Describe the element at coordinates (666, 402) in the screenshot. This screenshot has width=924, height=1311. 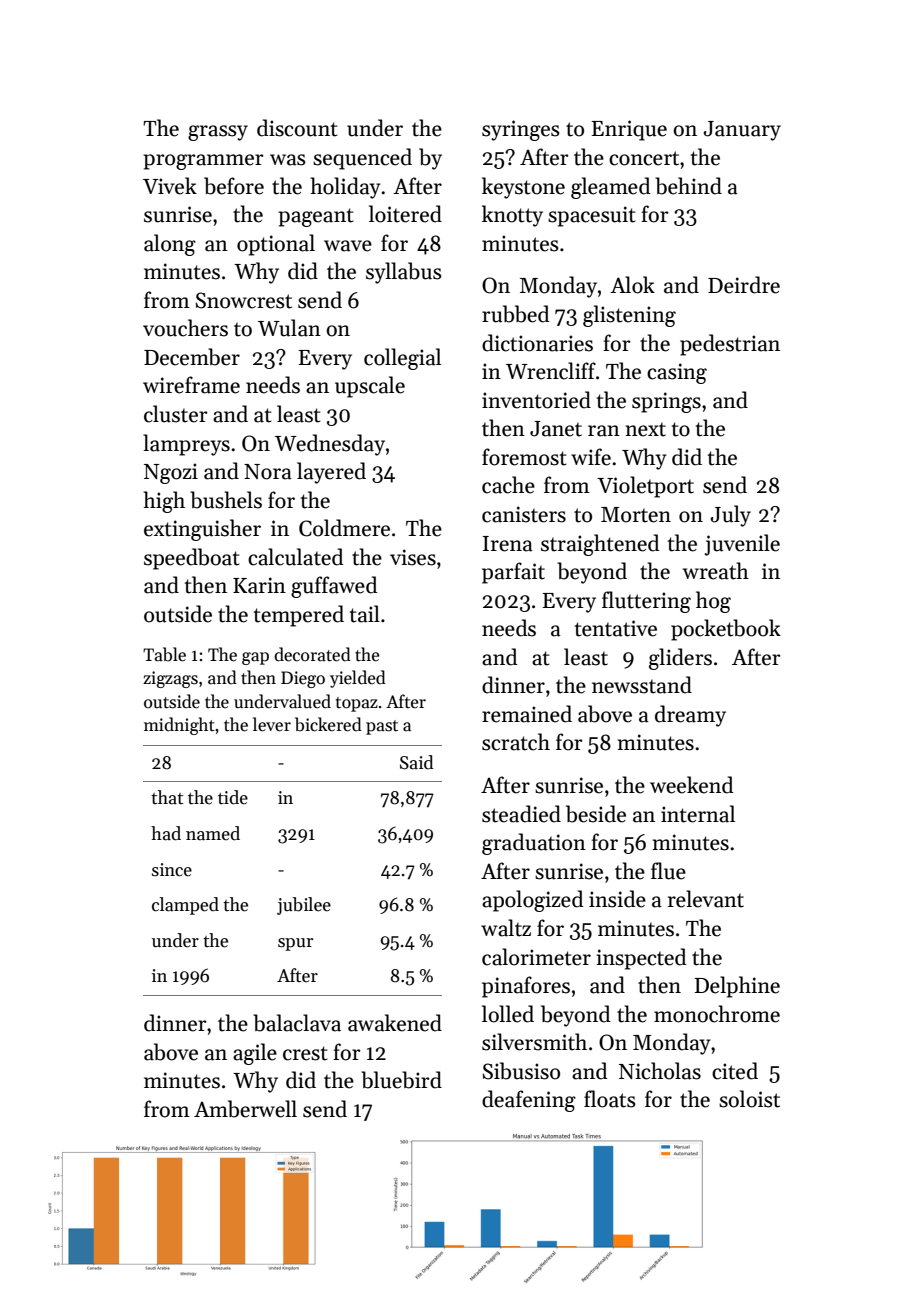
I see `springs` at that location.
